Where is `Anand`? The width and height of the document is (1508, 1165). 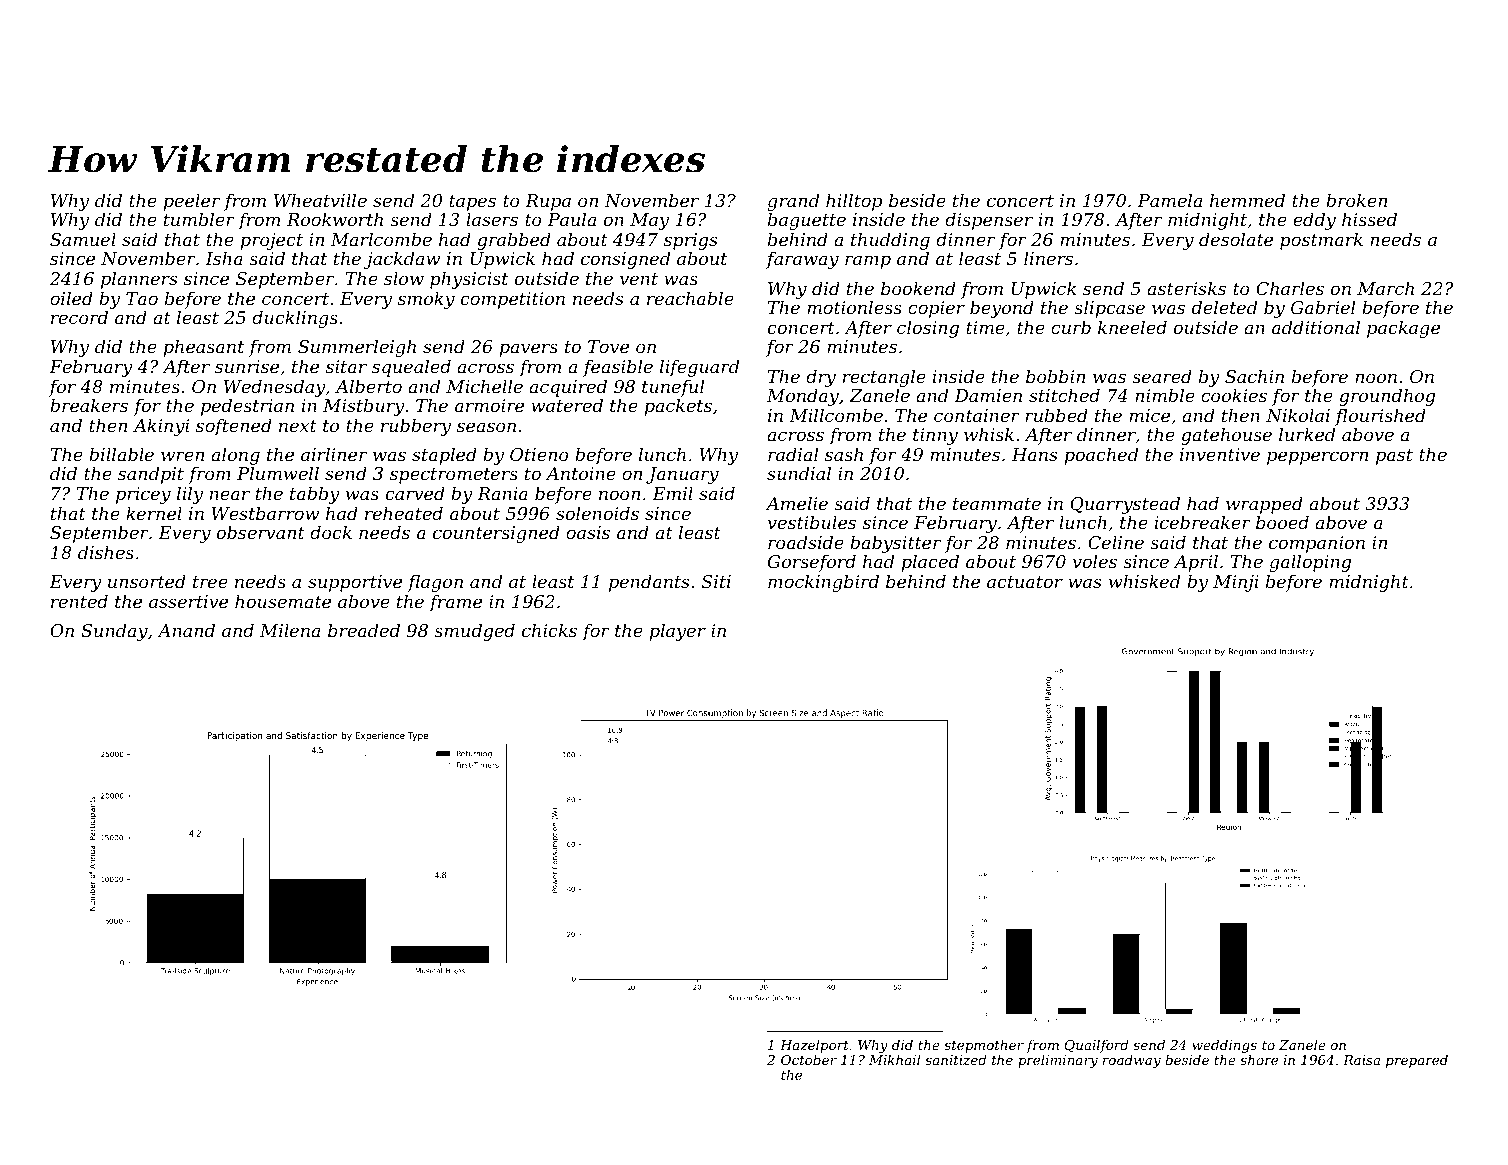
Anand is located at coordinates (186, 630).
